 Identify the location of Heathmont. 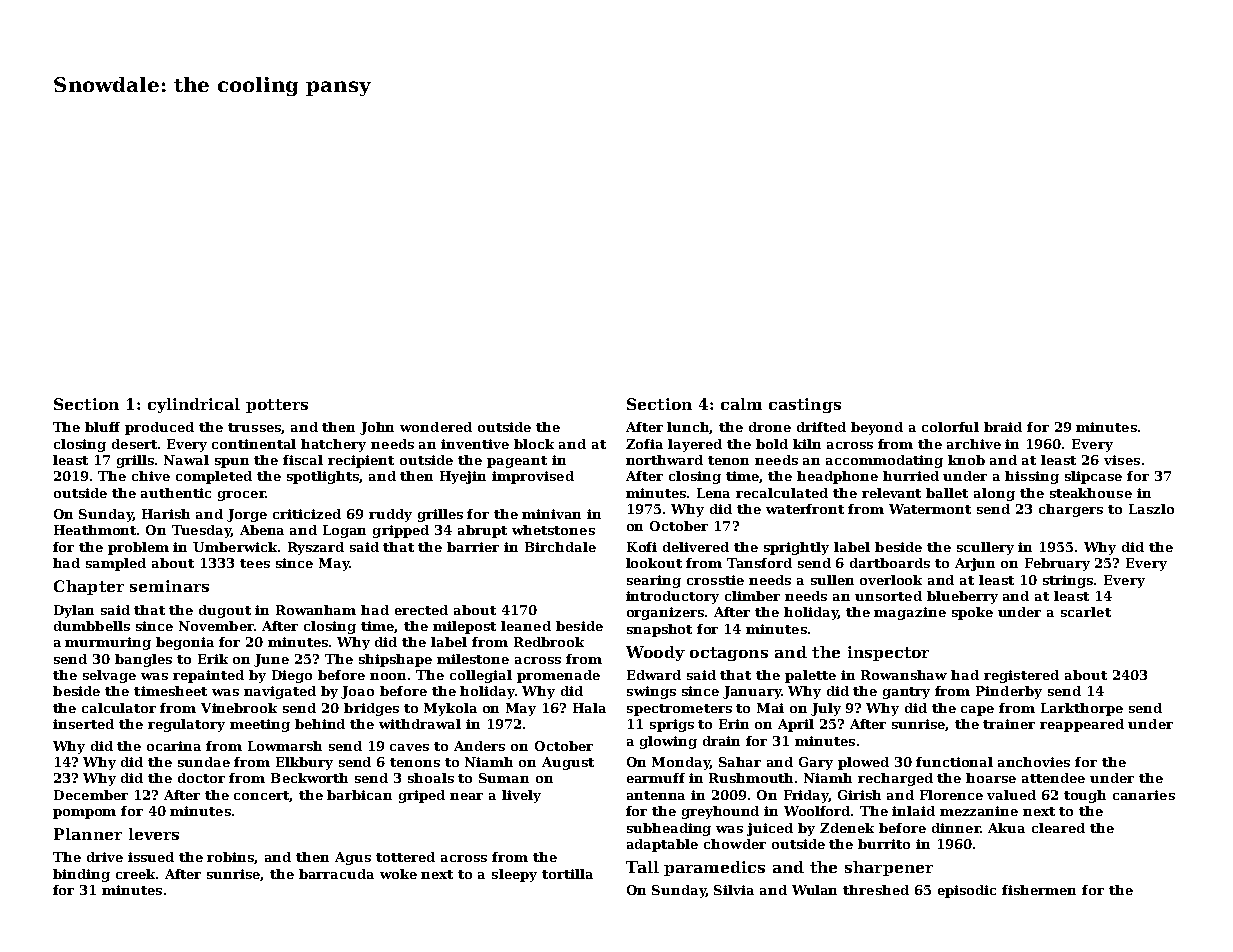
(96, 530).
